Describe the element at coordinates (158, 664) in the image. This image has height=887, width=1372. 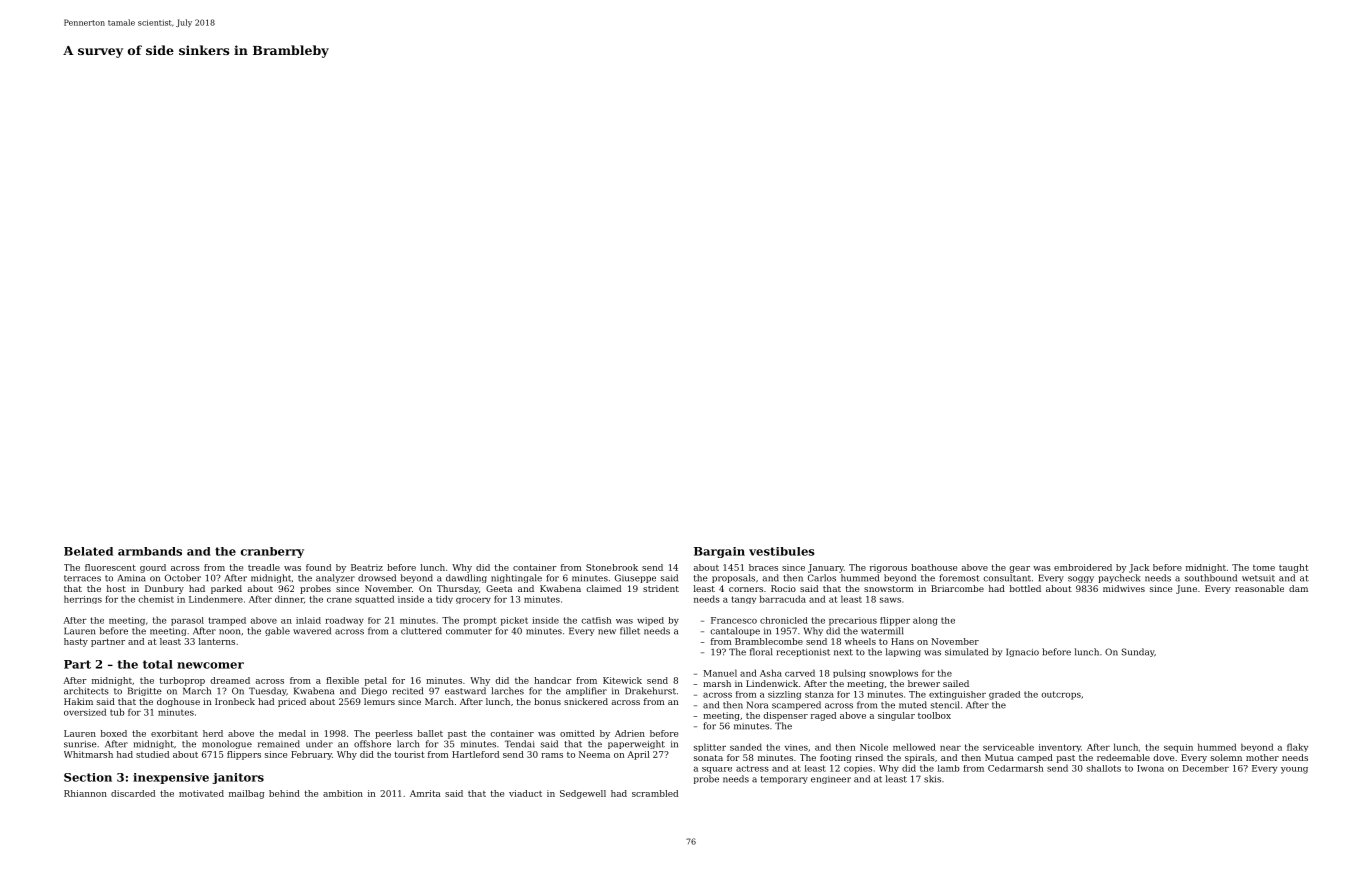
I see `total` at that location.
